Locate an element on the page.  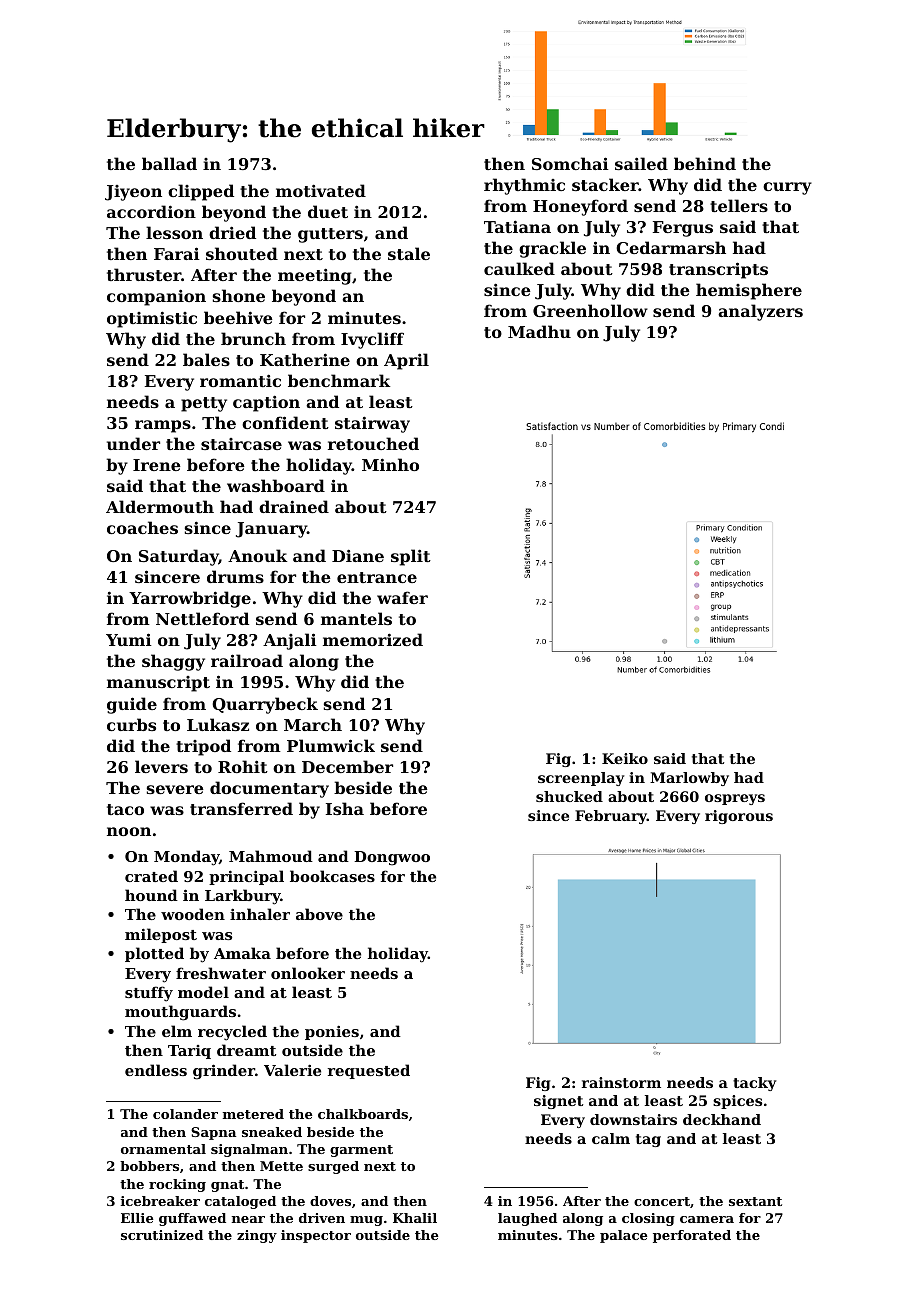
analyzers is located at coordinates (760, 312).
